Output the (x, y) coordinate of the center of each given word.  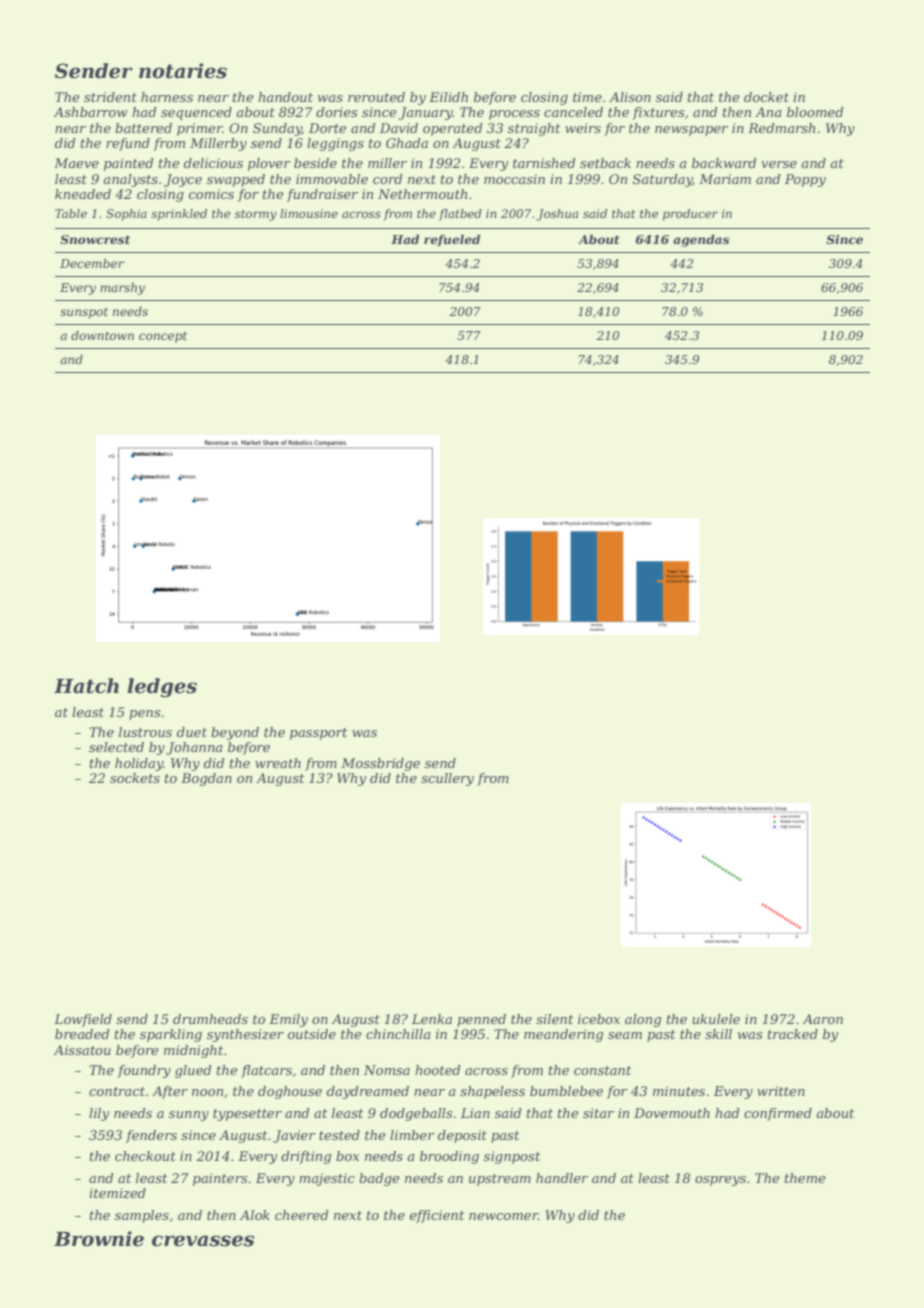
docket (766, 97)
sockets (135, 778)
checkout (145, 1156)
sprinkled (179, 215)
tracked (793, 1034)
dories (336, 112)
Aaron (823, 1019)
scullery (447, 779)
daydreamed (368, 1092)
